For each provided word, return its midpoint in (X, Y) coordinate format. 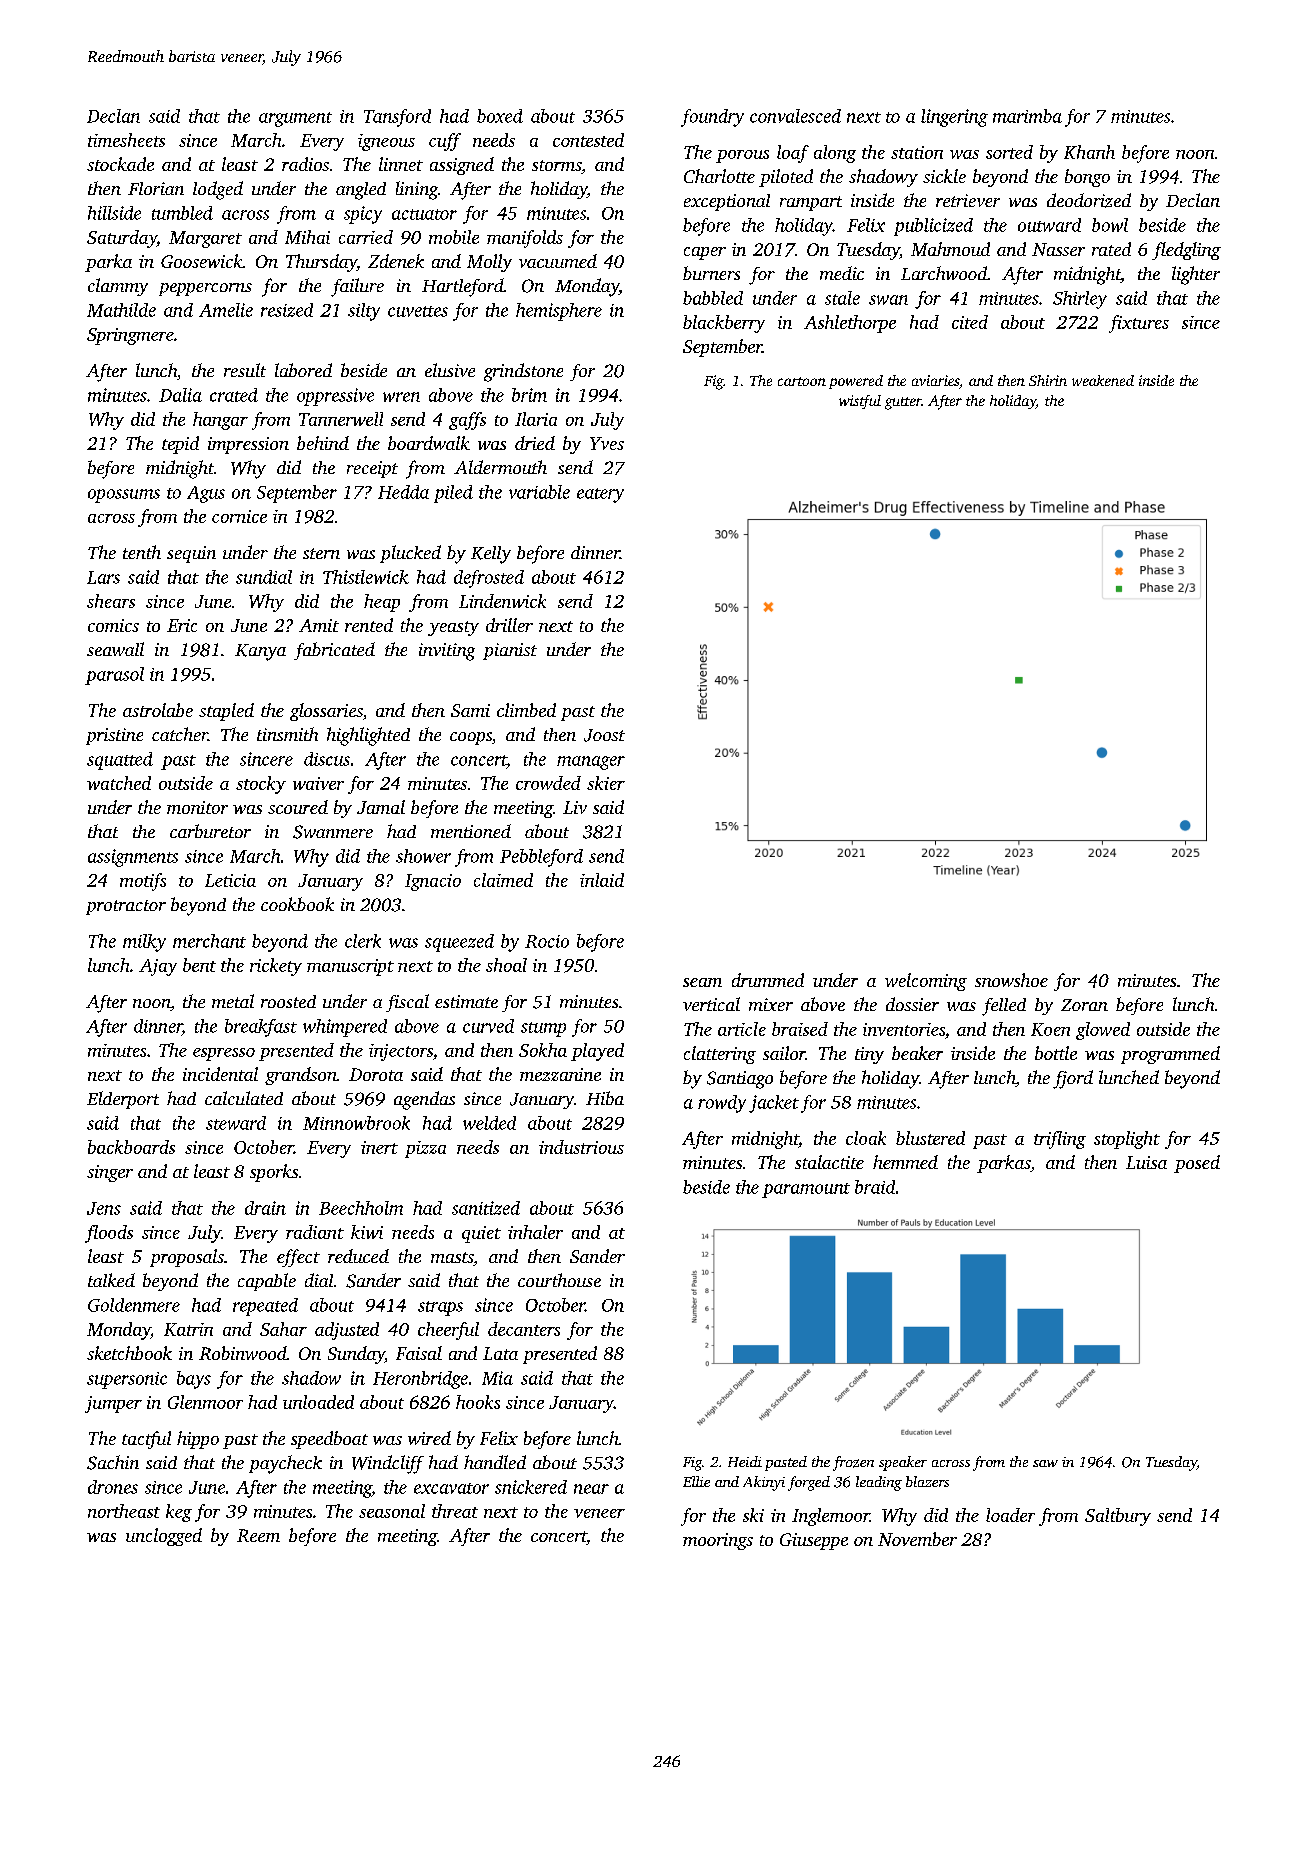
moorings (718, 1541)
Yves (607, 443)
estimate (466, 1001)
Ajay (158, 967)
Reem (258, 1535)
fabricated (334, 651)
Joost (604, 735)
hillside (114, 213)
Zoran (1084, 1005)
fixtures (1139, 324)
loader (1010, 1515)
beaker (917, 1053)
